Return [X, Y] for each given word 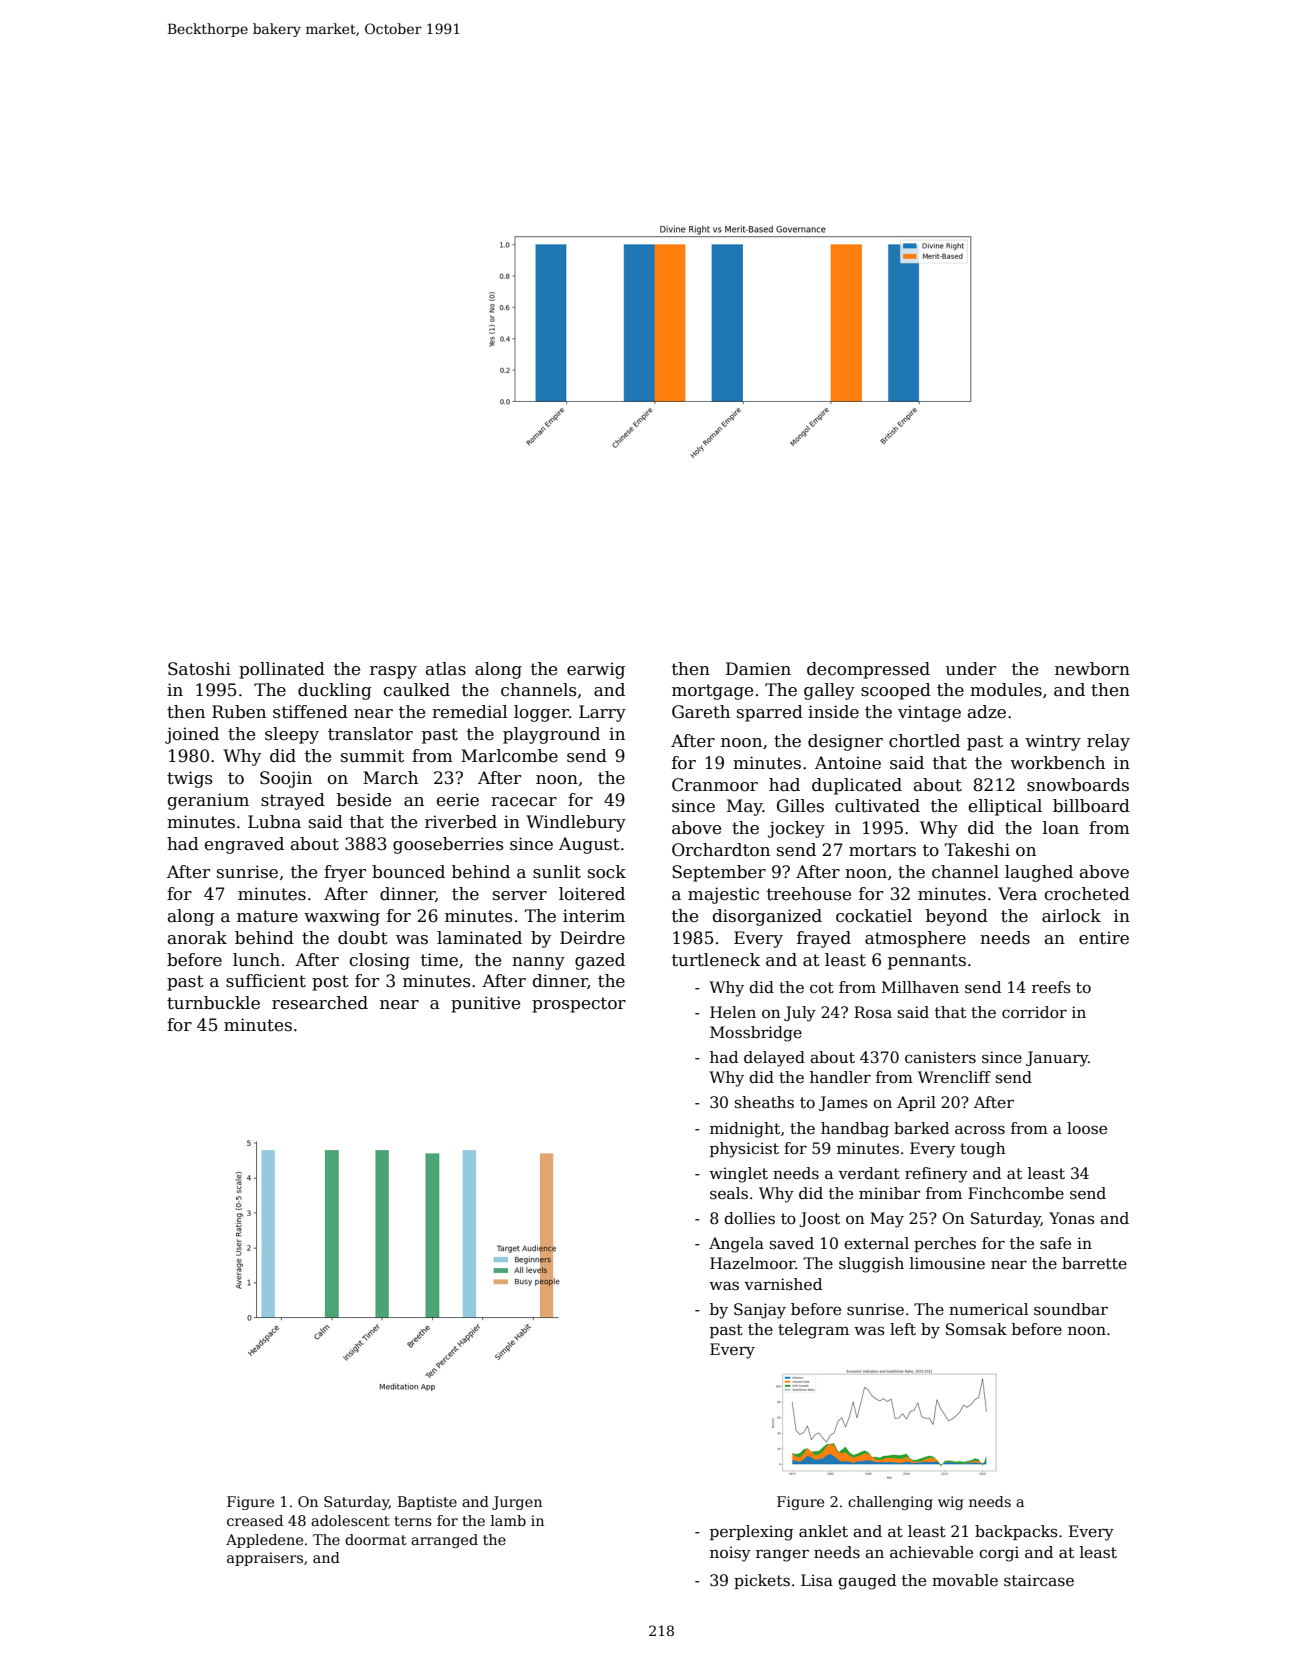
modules [1006, 690]
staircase [1039, 1580]
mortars [882, 850]
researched [320, 1003]
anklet [823, 1531]
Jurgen [517, 1503]
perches [945, 1244]
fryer [345, 873]
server [520, 896]
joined [192, 735]
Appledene [264, 1541]
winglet [738, 1175]
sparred [770, 713]
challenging [890, 1503]
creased [255, 1520]
